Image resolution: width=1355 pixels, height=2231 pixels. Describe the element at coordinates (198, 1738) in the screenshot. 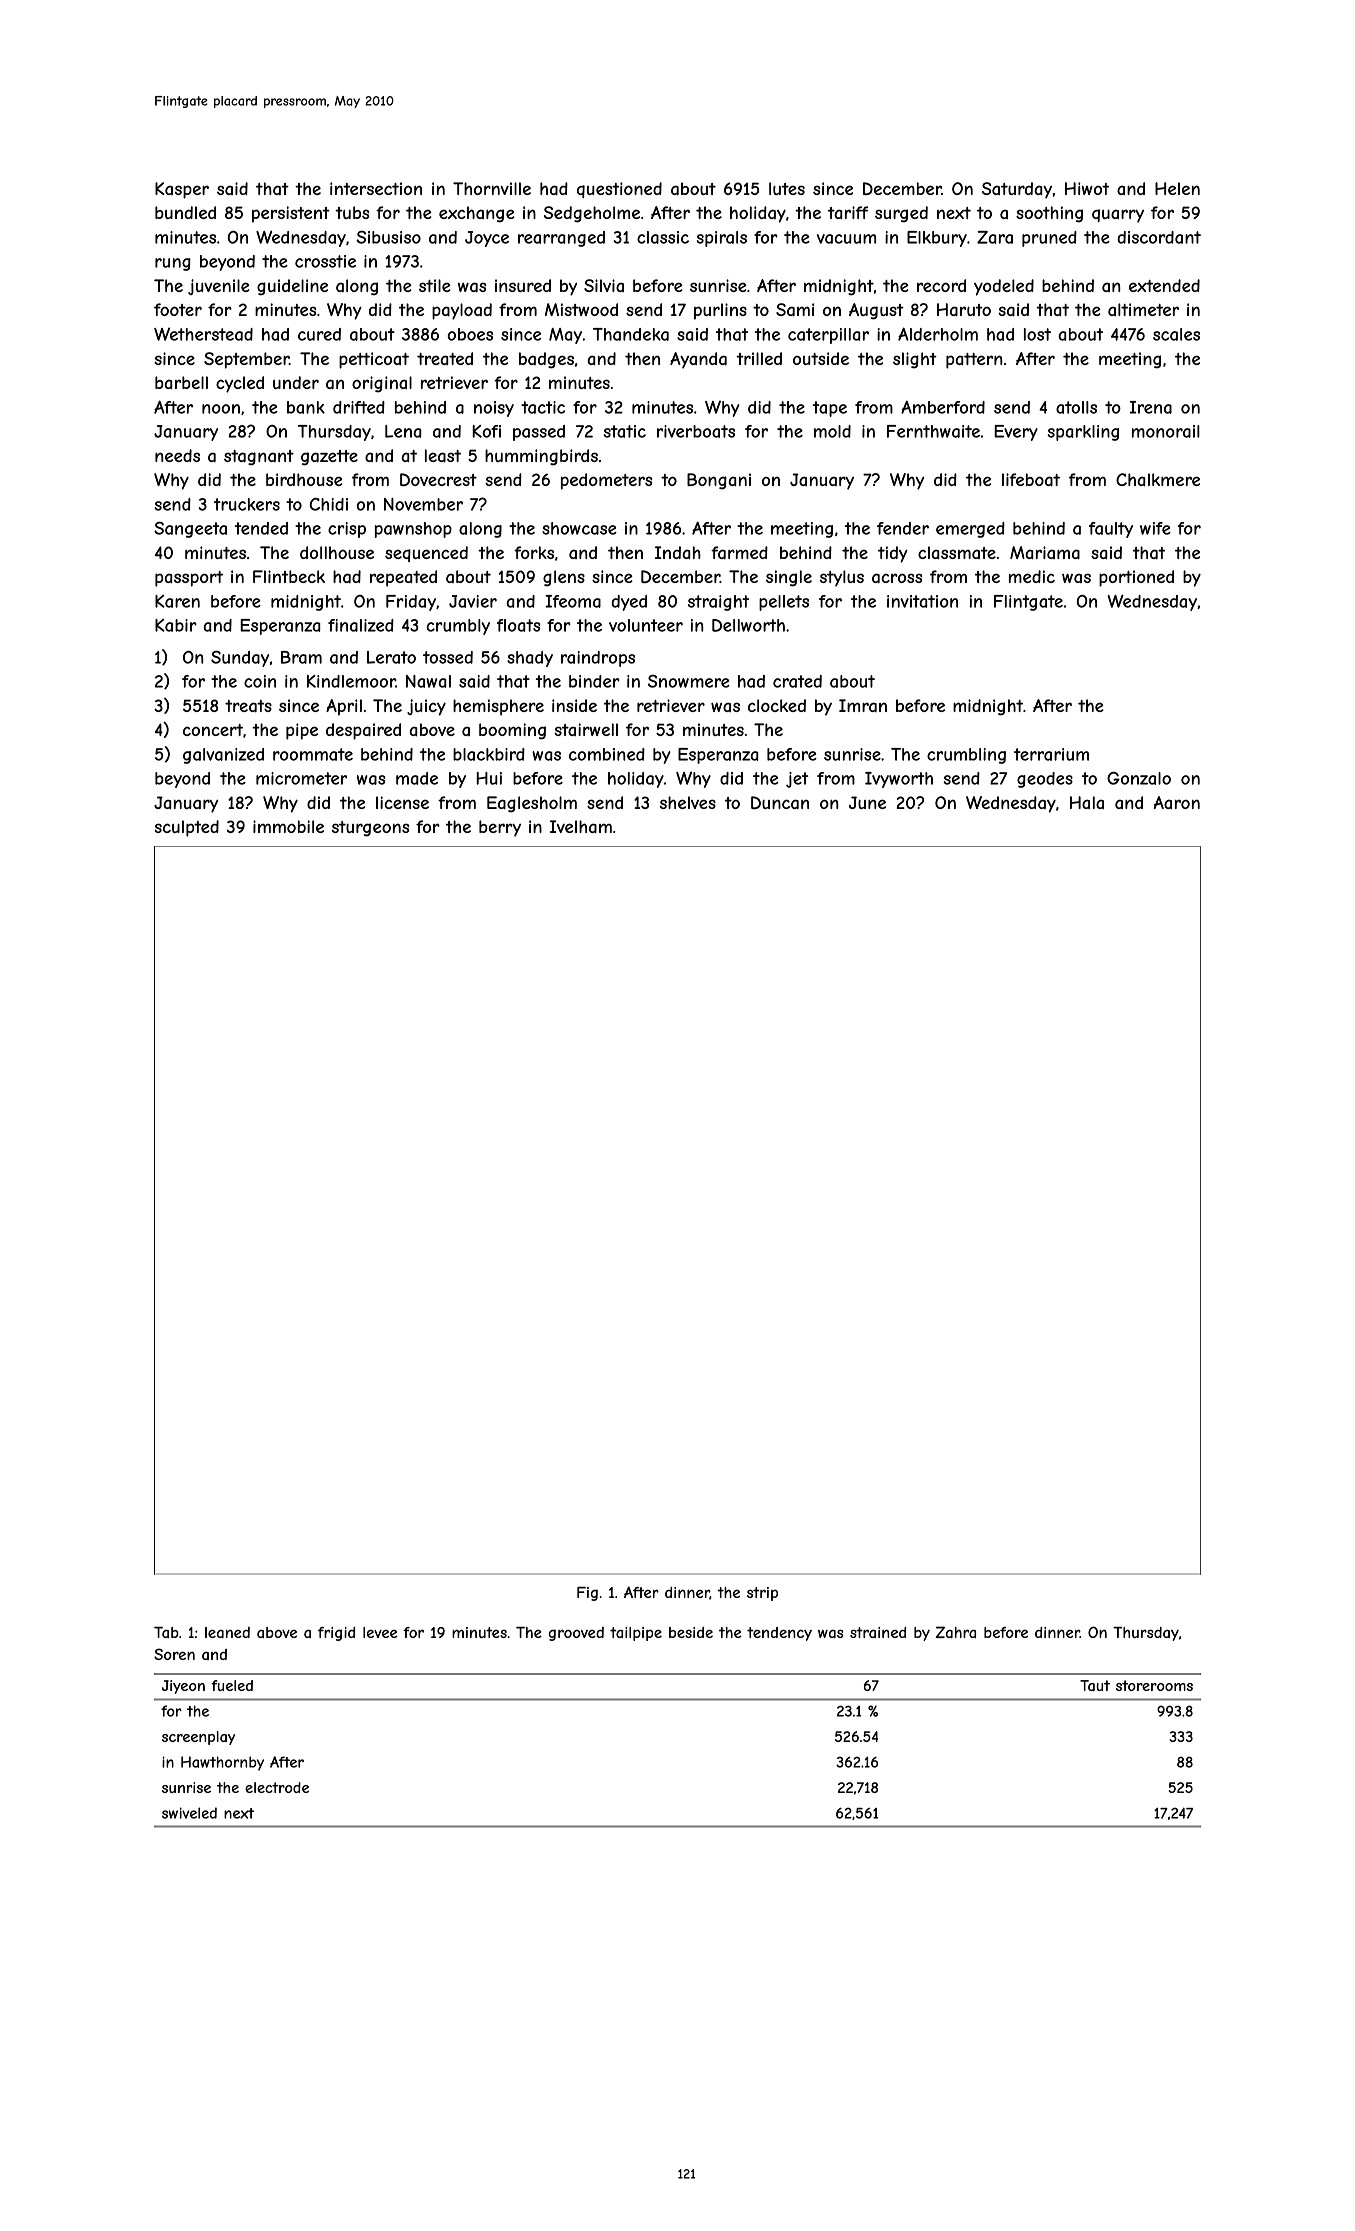

I see `screenplay` at that location.
